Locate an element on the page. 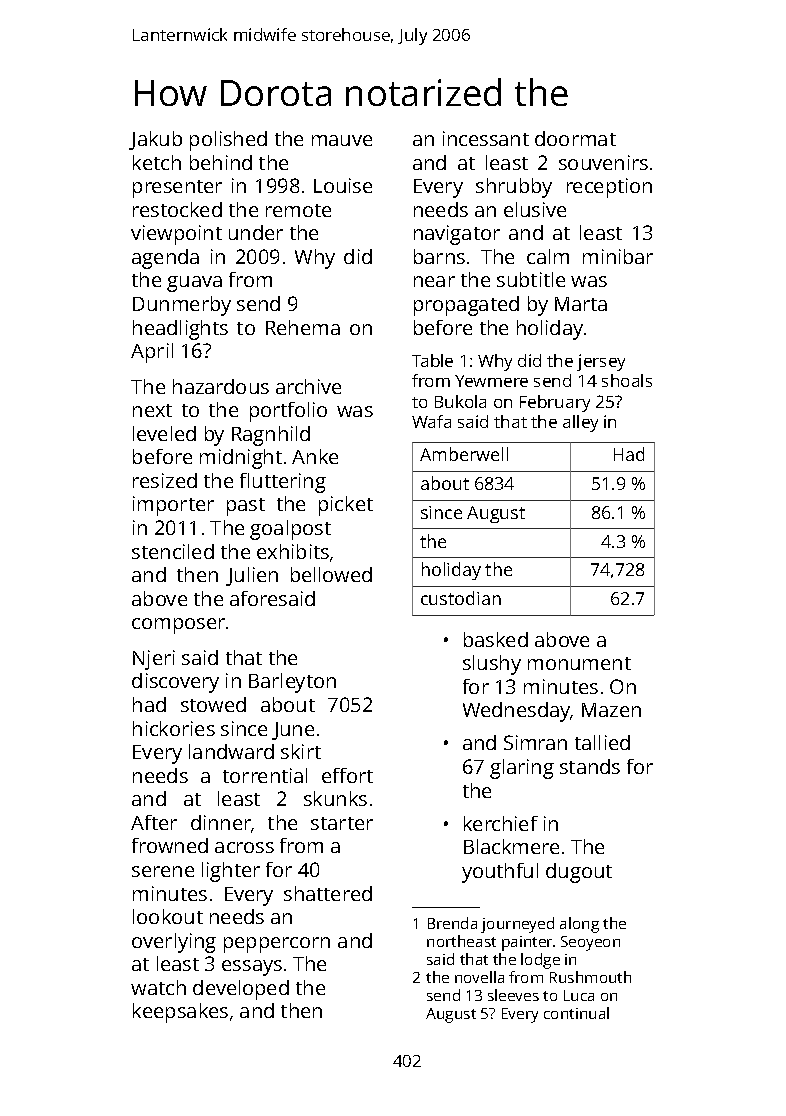 The height and width of the image is (1116, 786). monument is located at coordinates (579, 663).
